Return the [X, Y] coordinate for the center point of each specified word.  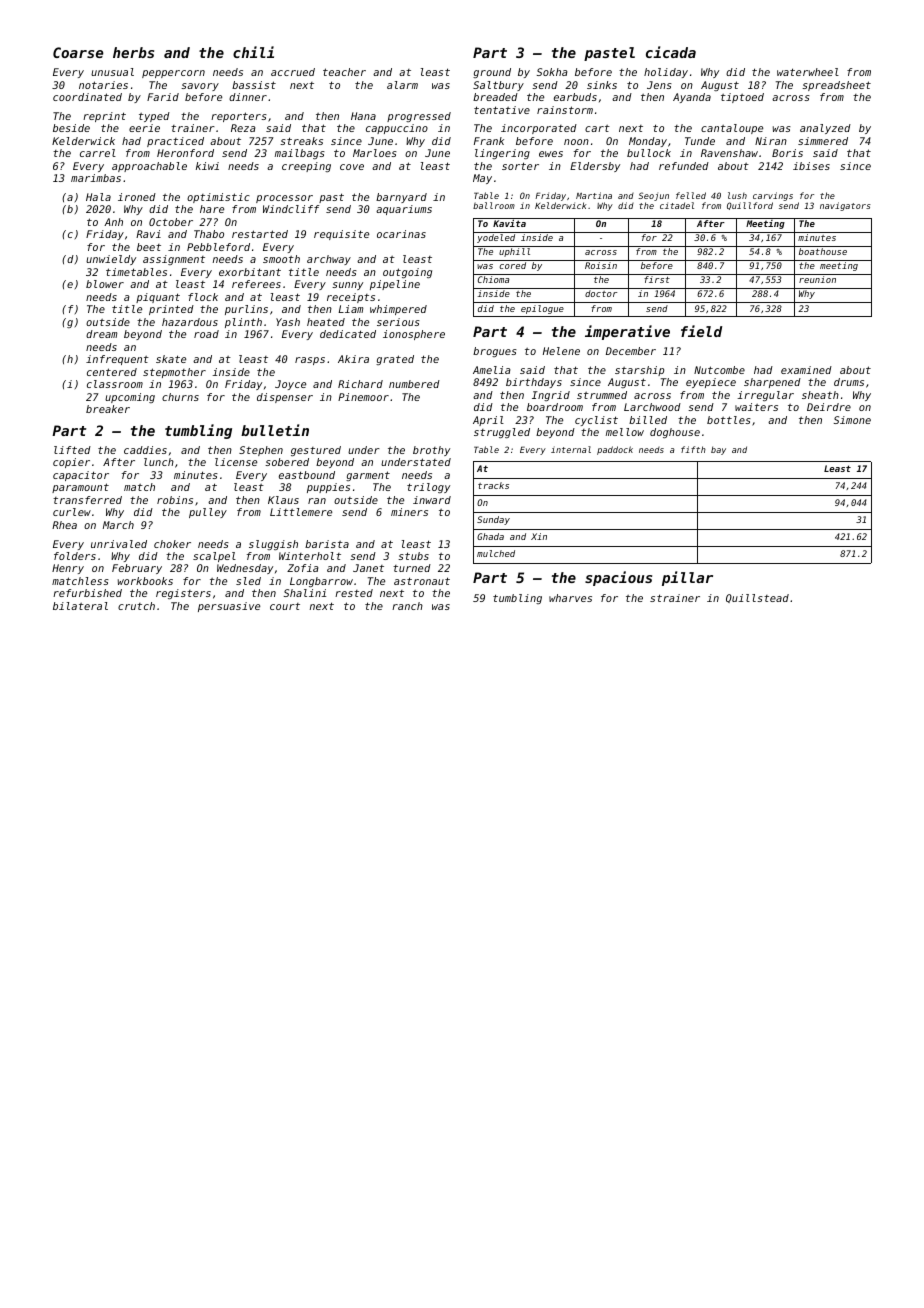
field [701, 331]
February [137, 569]
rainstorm [565, 110]
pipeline [395, 285]
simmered [823, 141]
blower [105, 284]
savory [200, 87]
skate [171, 359]
